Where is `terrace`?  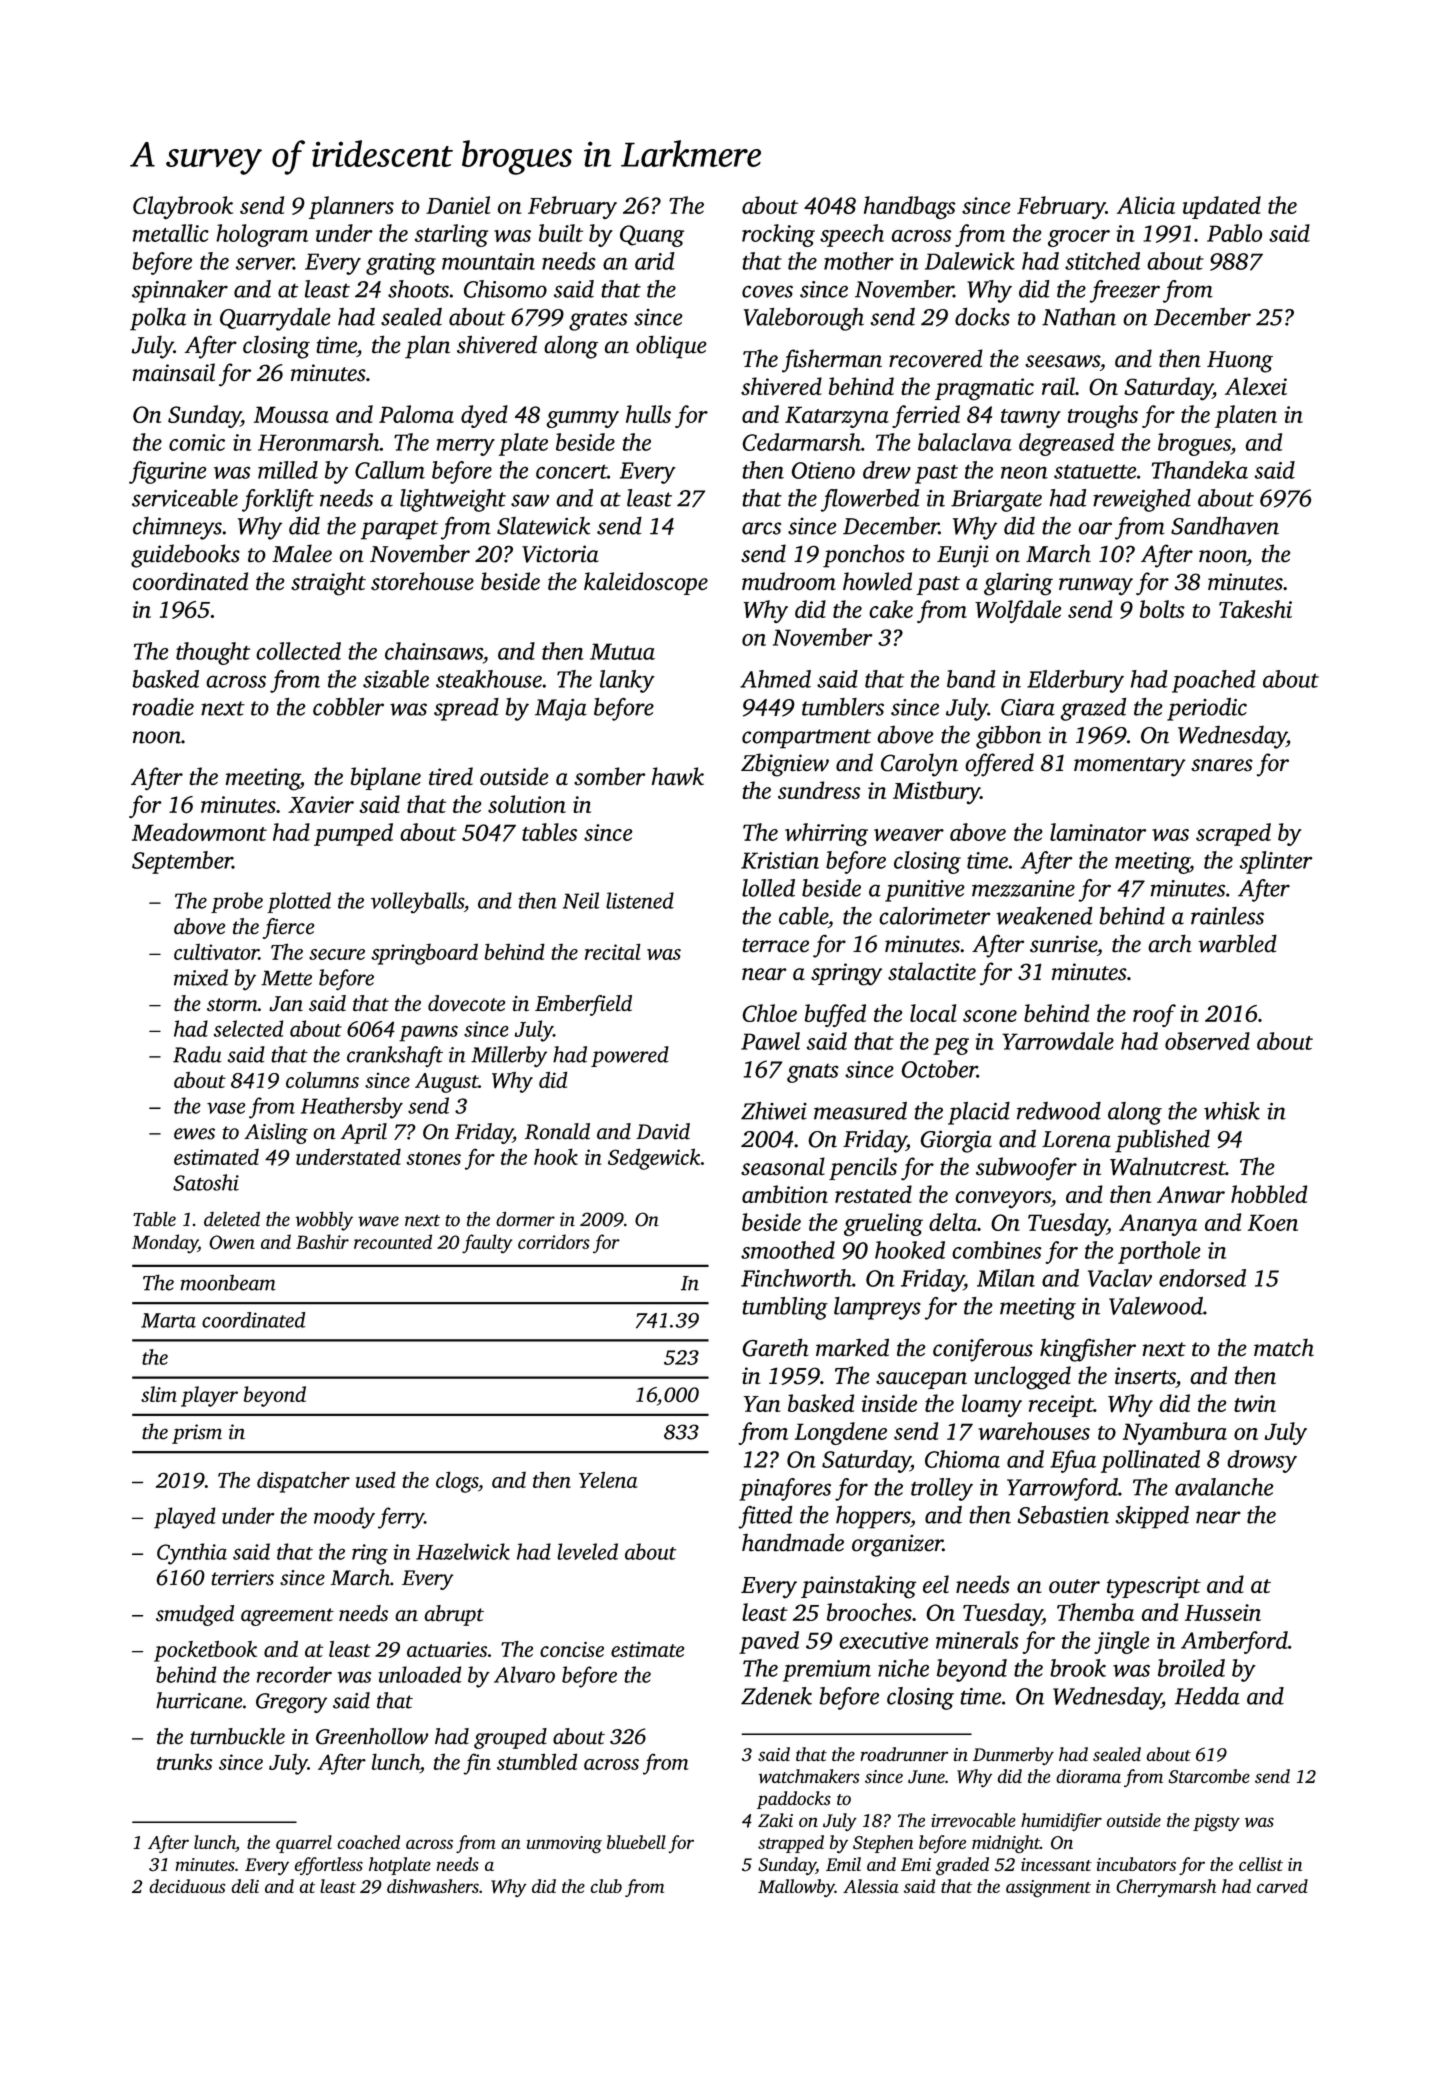 terrace is located at coordinates (775, 945).
